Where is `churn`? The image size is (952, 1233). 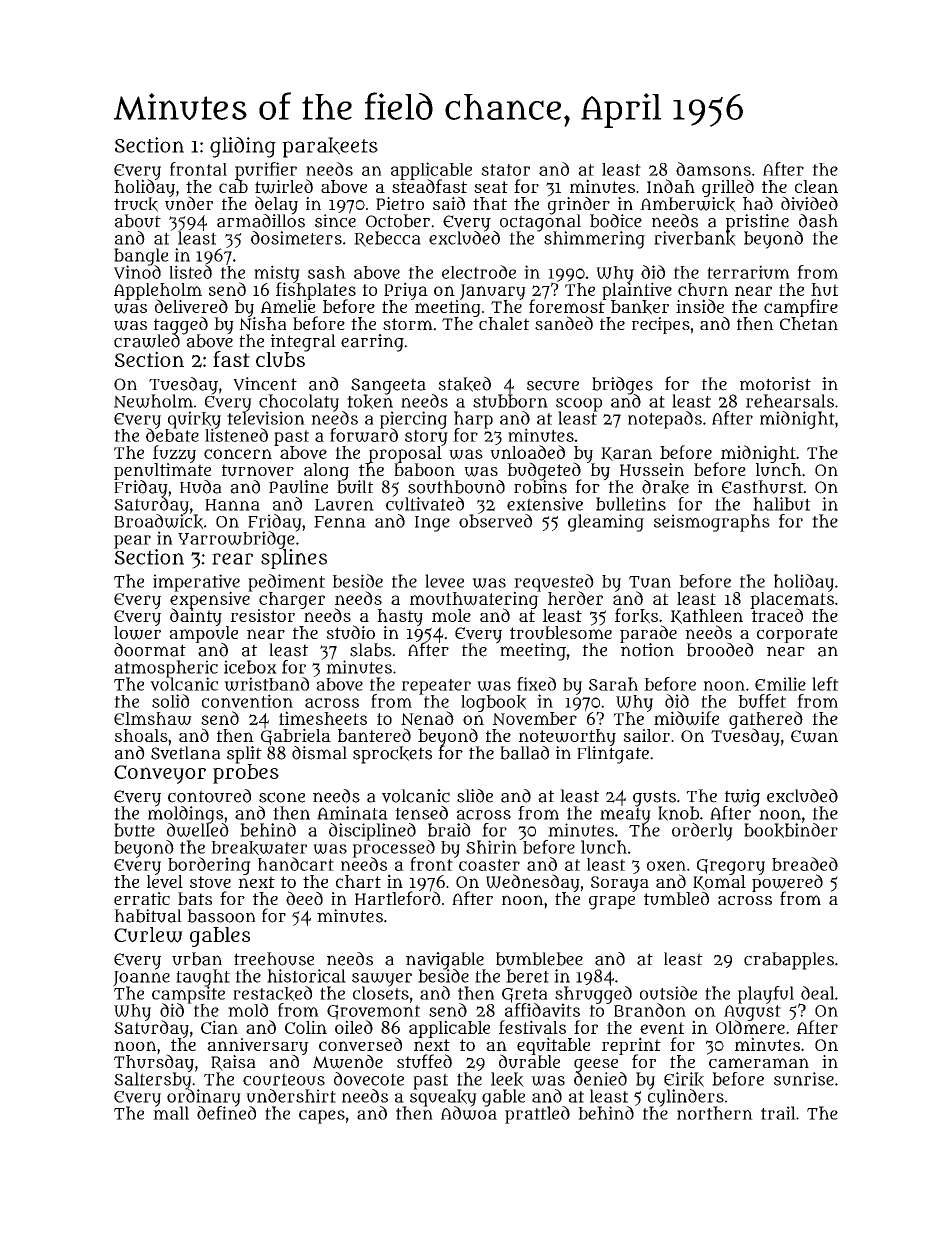
churn is located at coordinates (703, 289).
